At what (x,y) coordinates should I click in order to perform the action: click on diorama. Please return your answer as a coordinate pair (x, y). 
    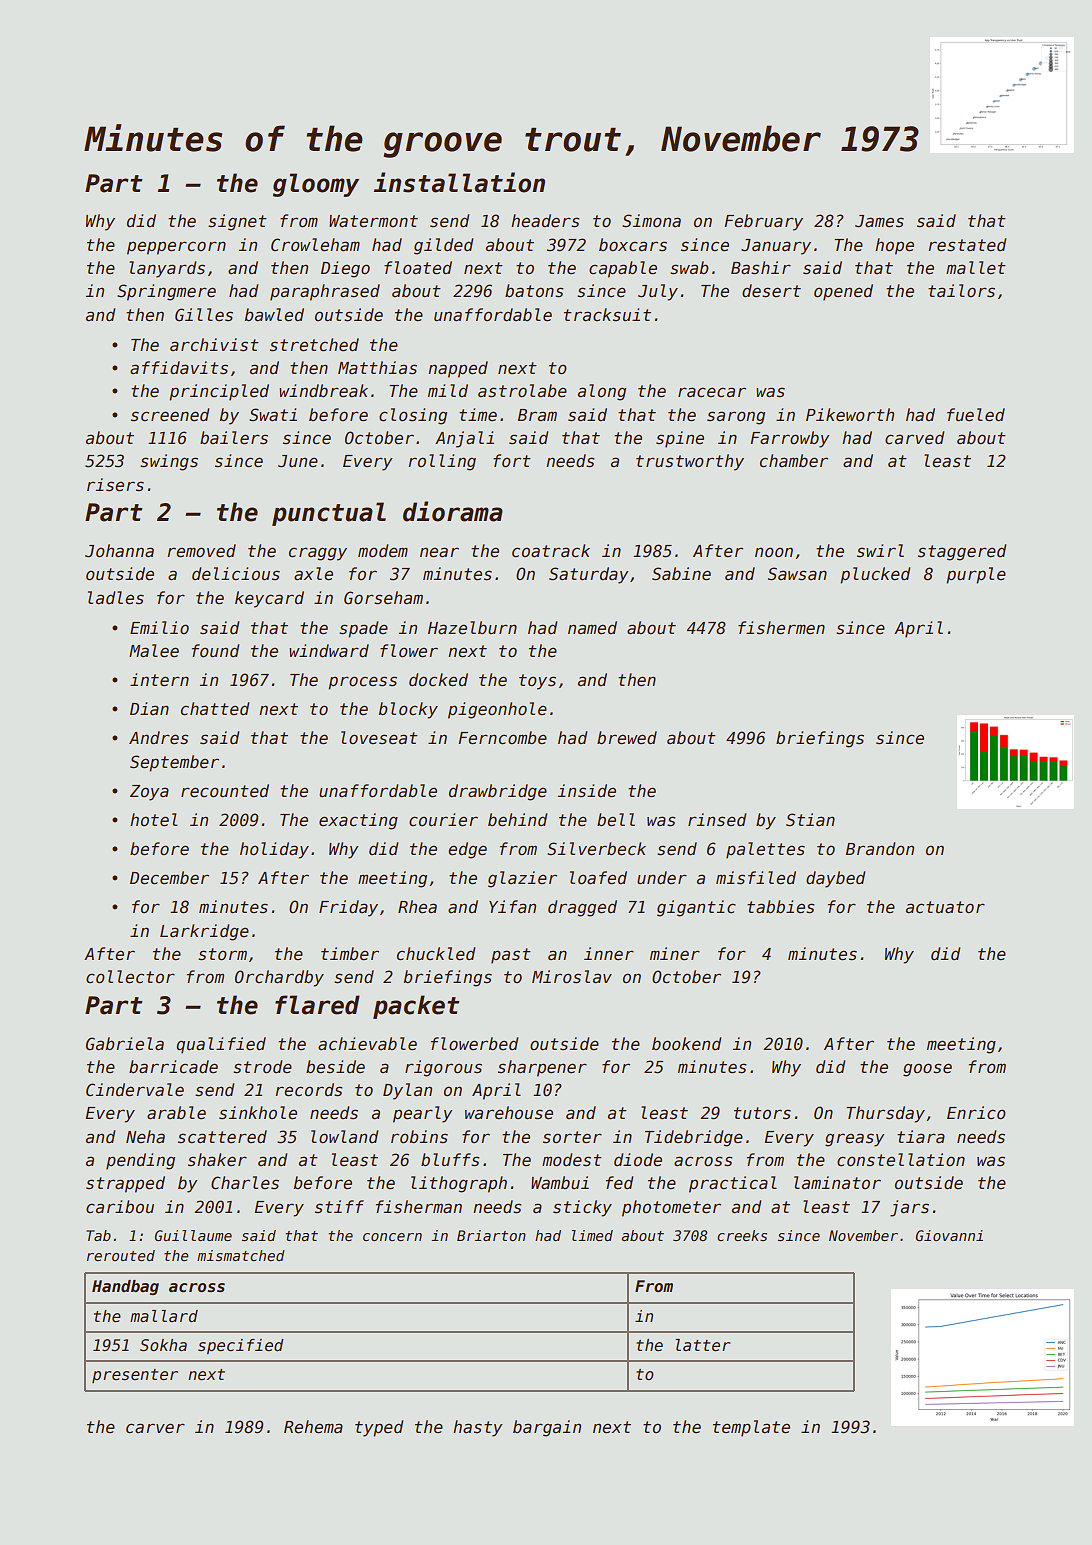
    Looking at the image, I should click on (453, 511).
